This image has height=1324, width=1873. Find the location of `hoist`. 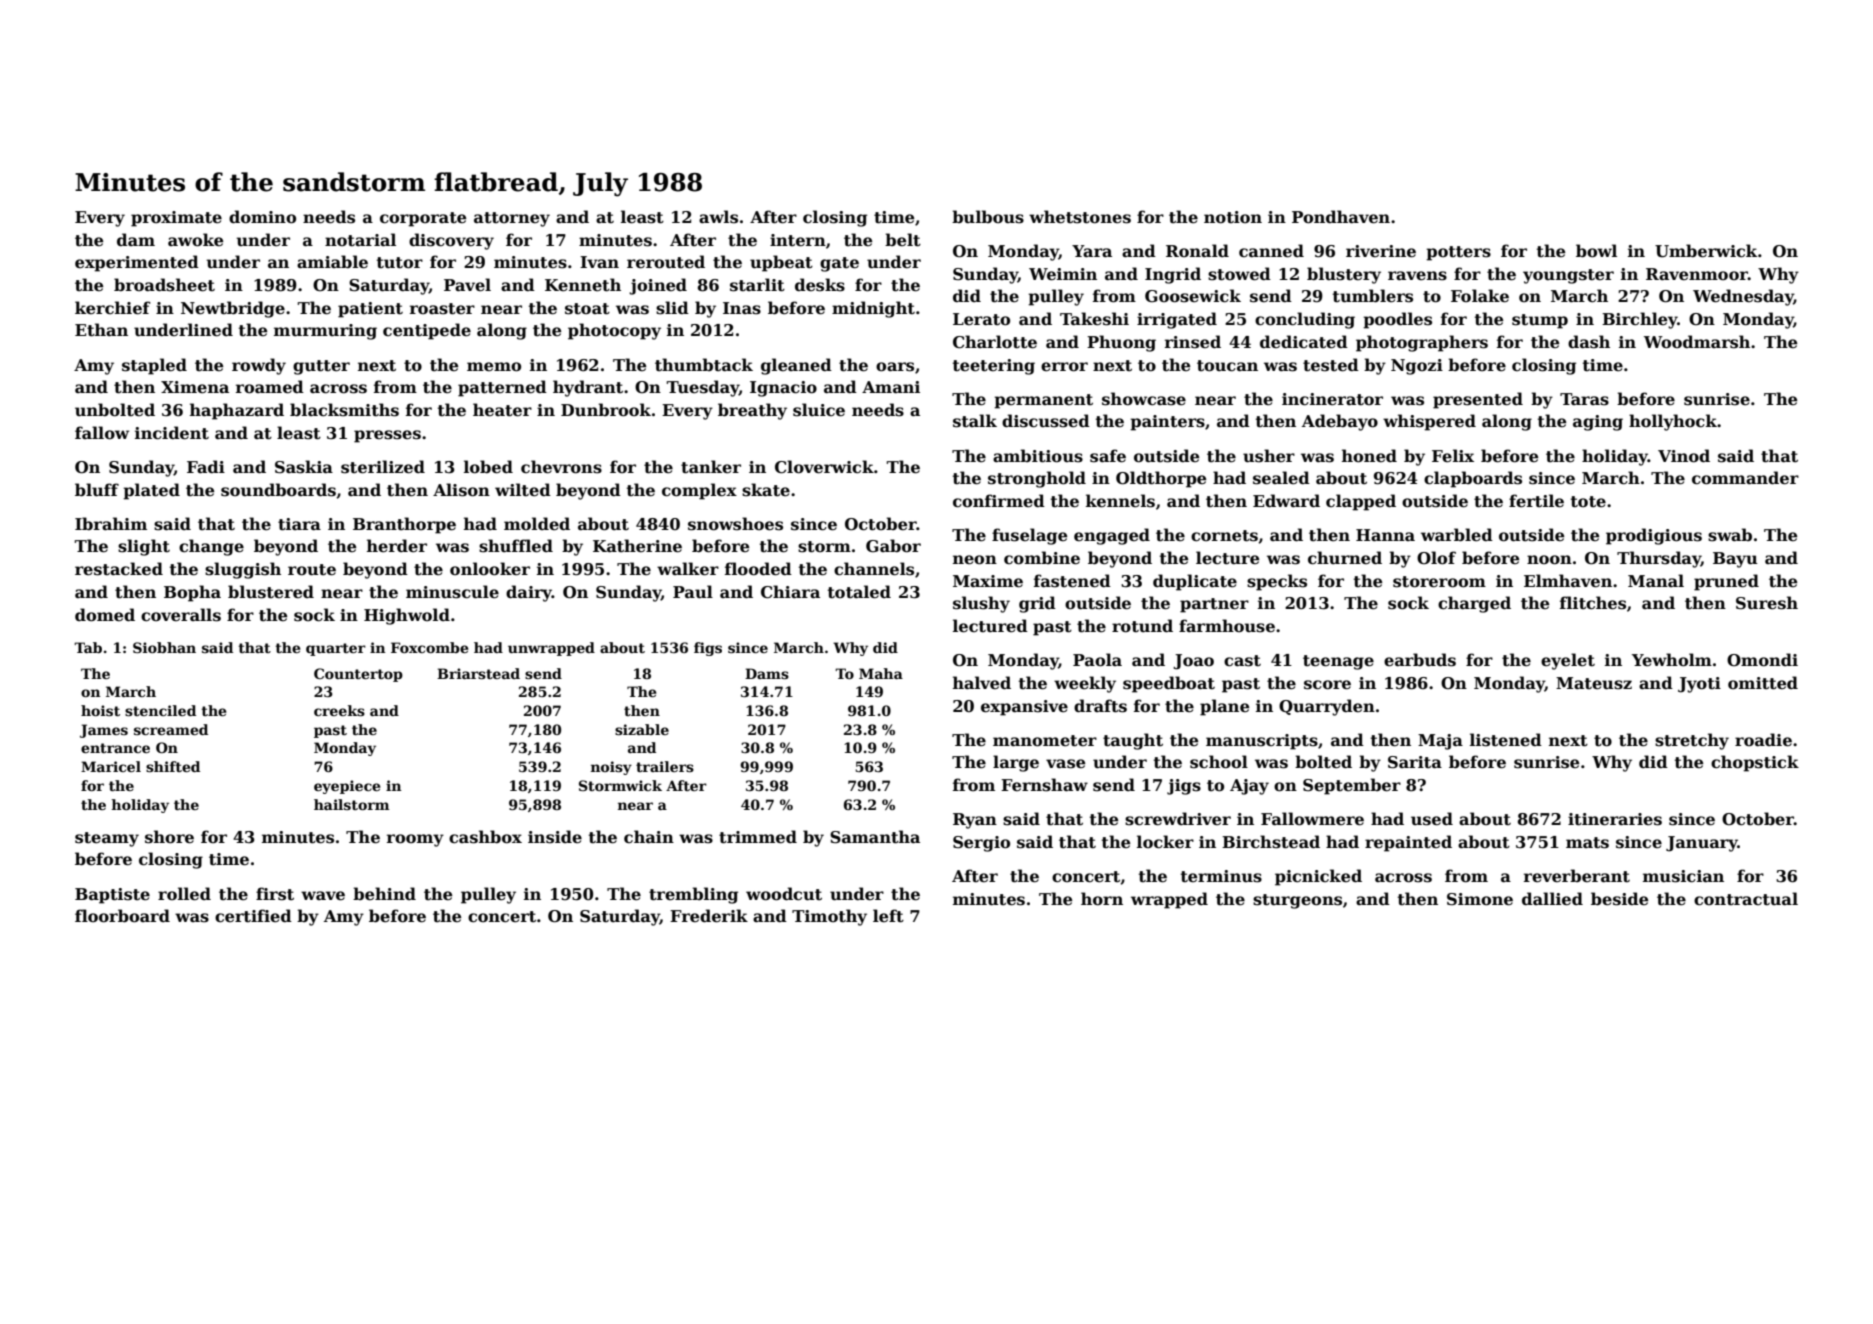

hoist is located at coordinates (100, 710).
